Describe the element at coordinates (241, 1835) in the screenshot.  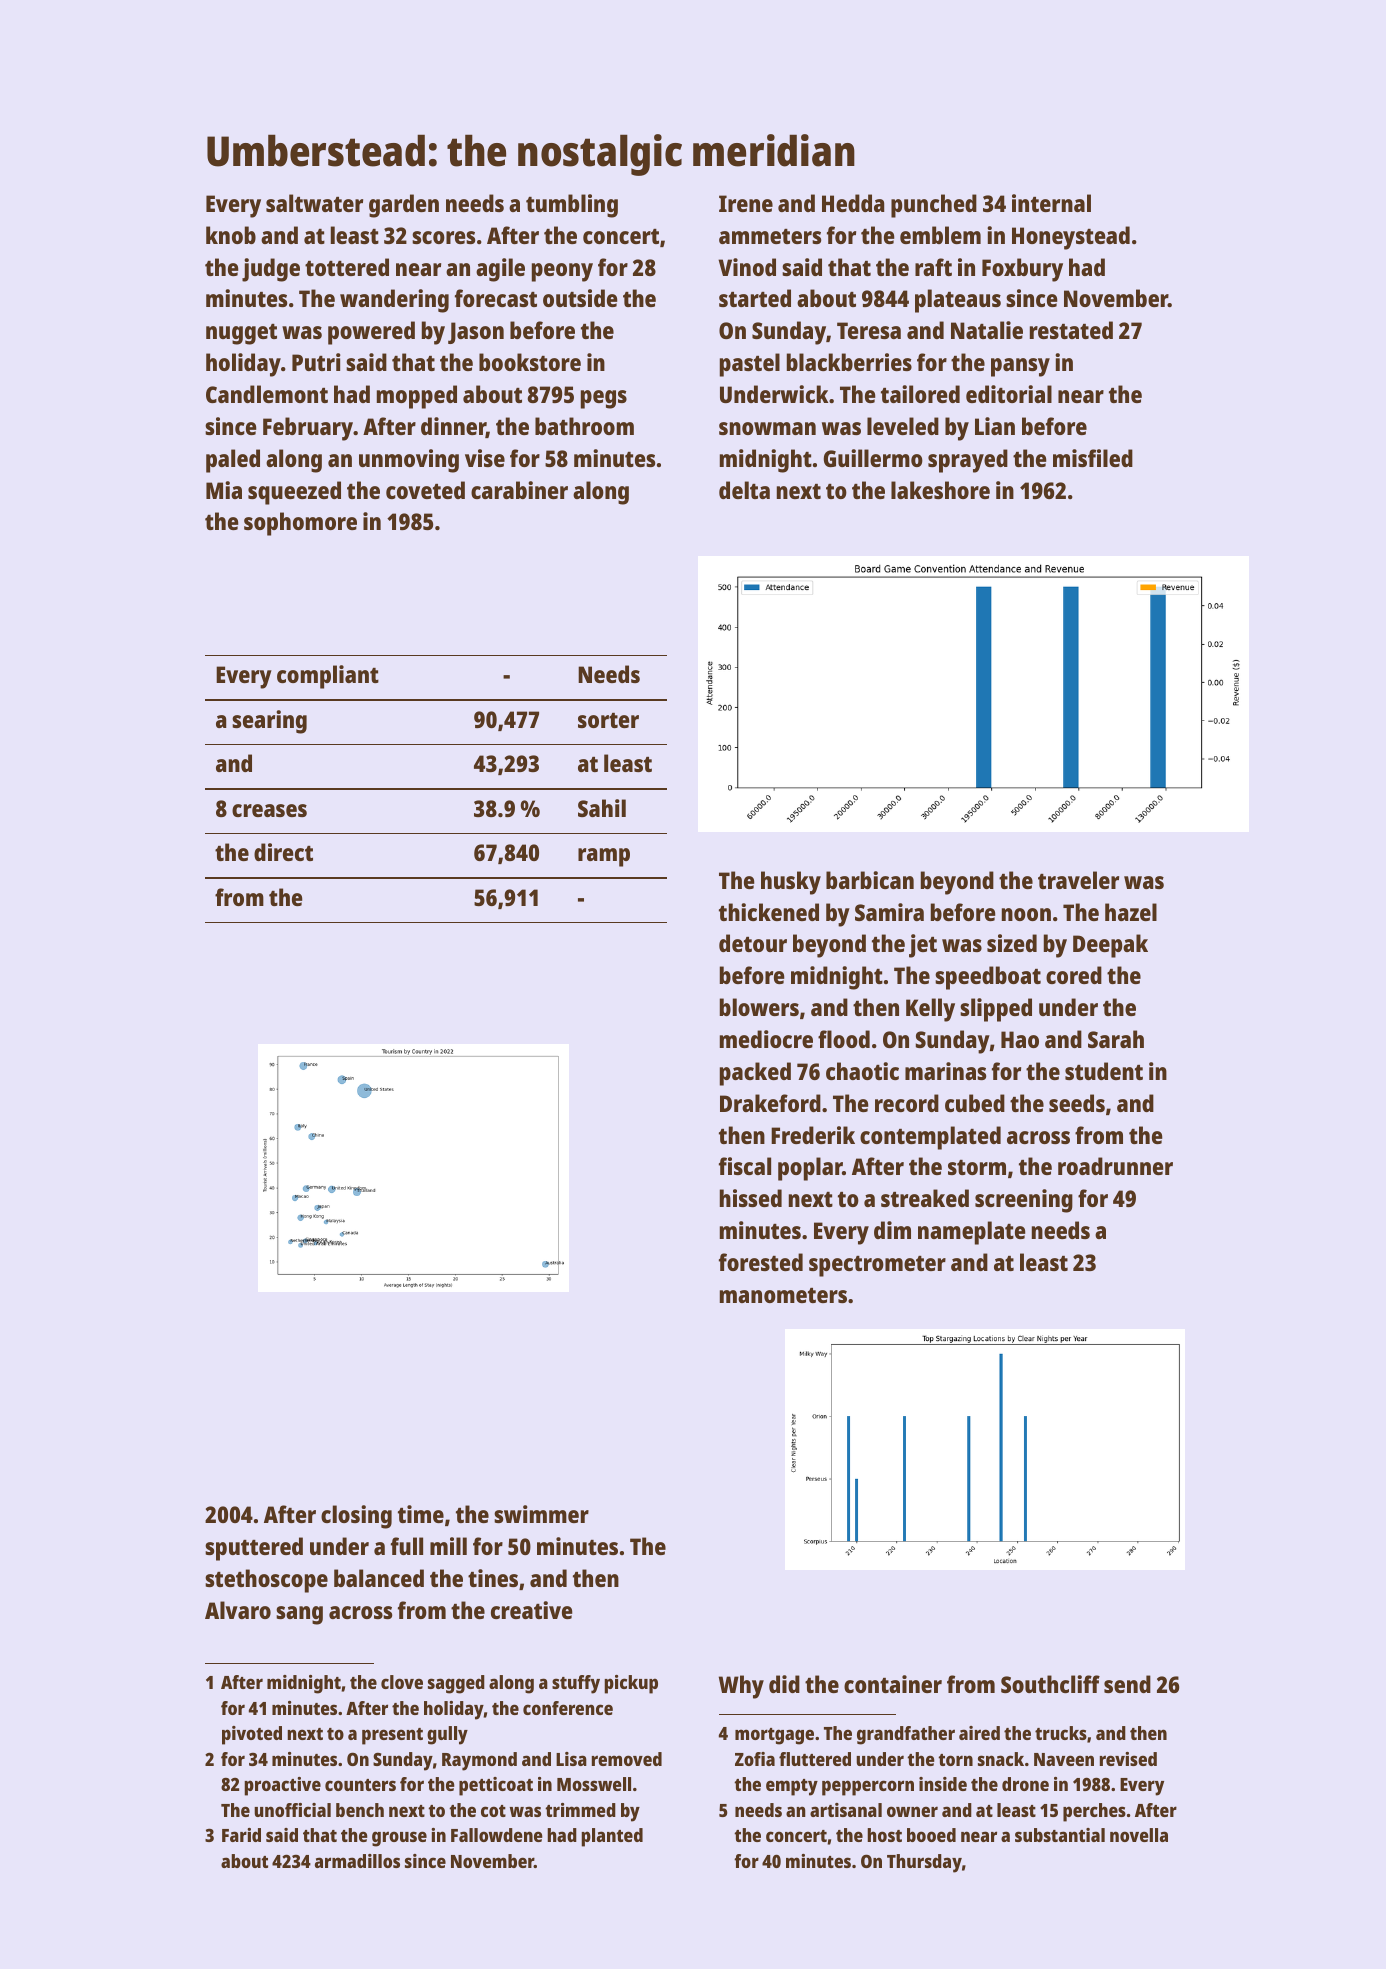
I see `Farid` at that location.
